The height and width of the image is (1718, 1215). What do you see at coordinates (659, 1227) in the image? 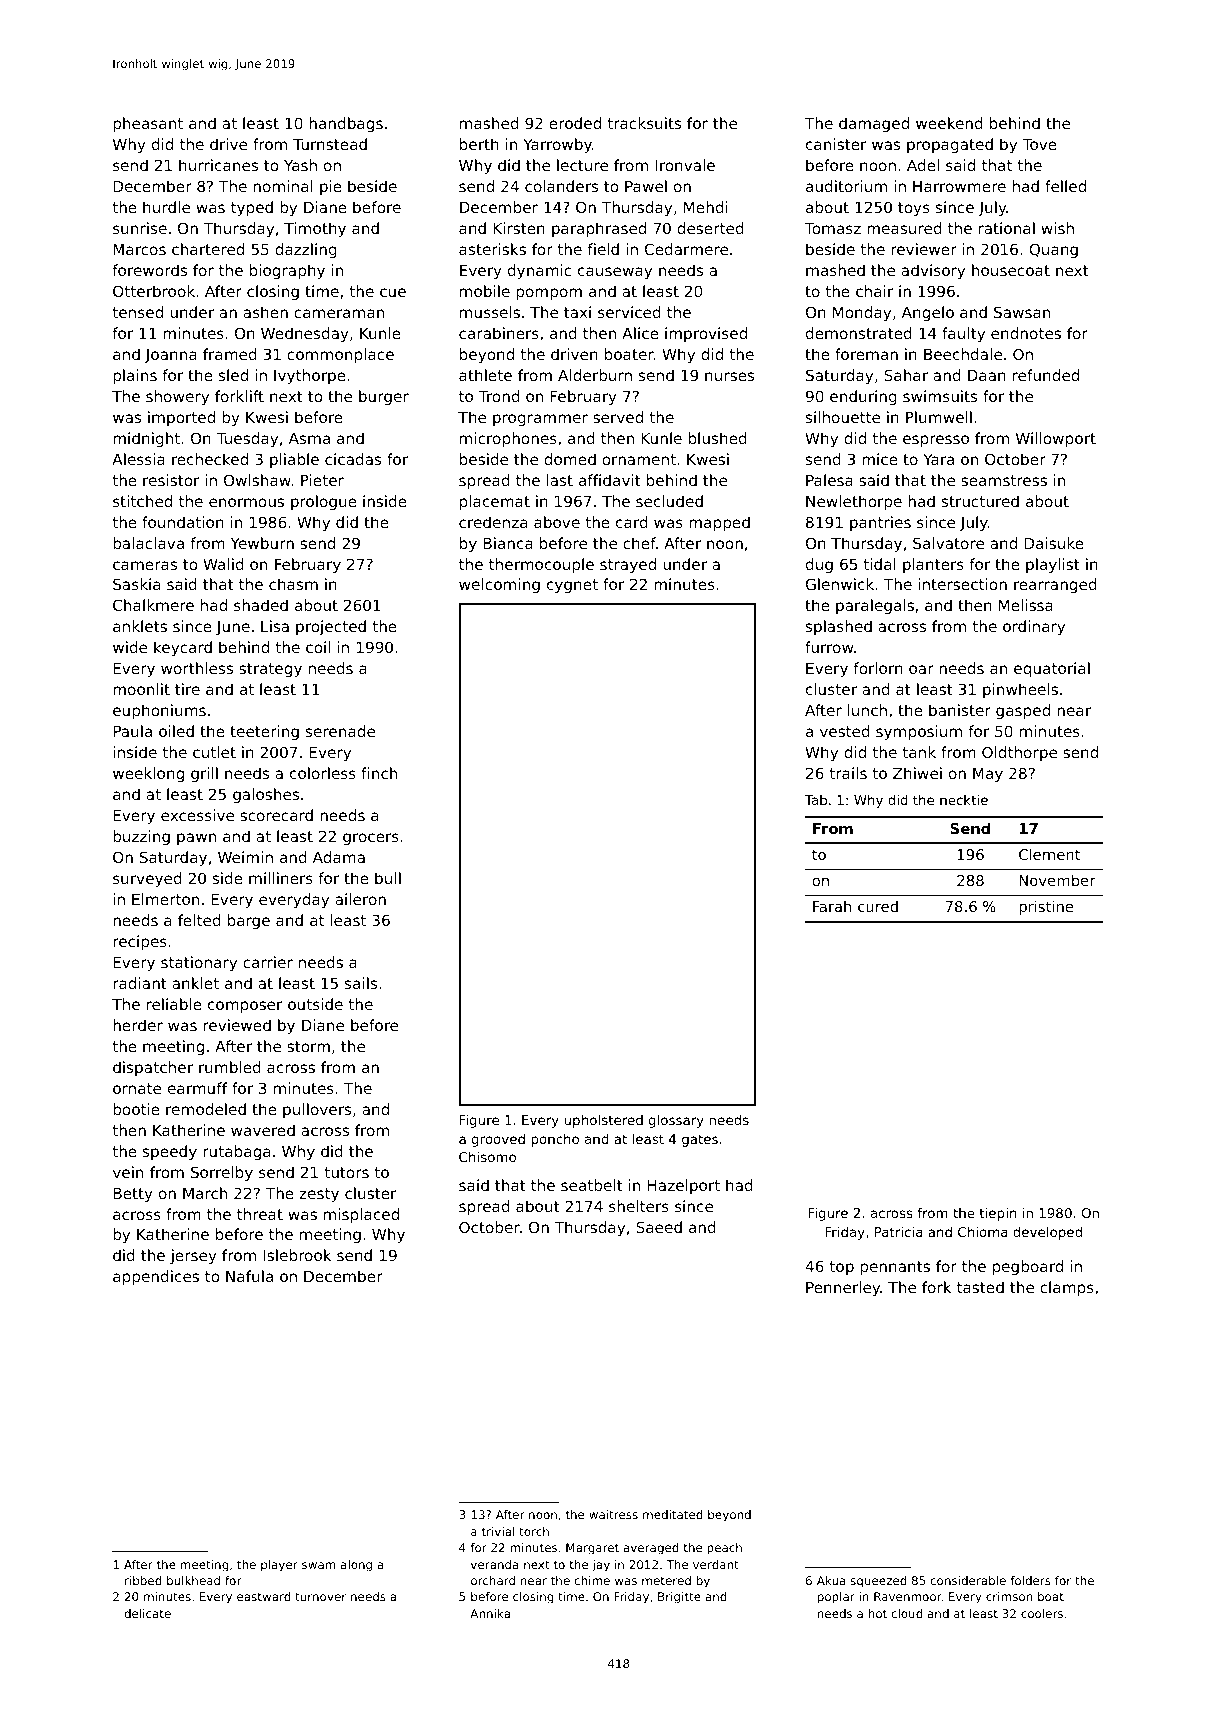
I see `Saeed` at bounding box center [659, 1227].
